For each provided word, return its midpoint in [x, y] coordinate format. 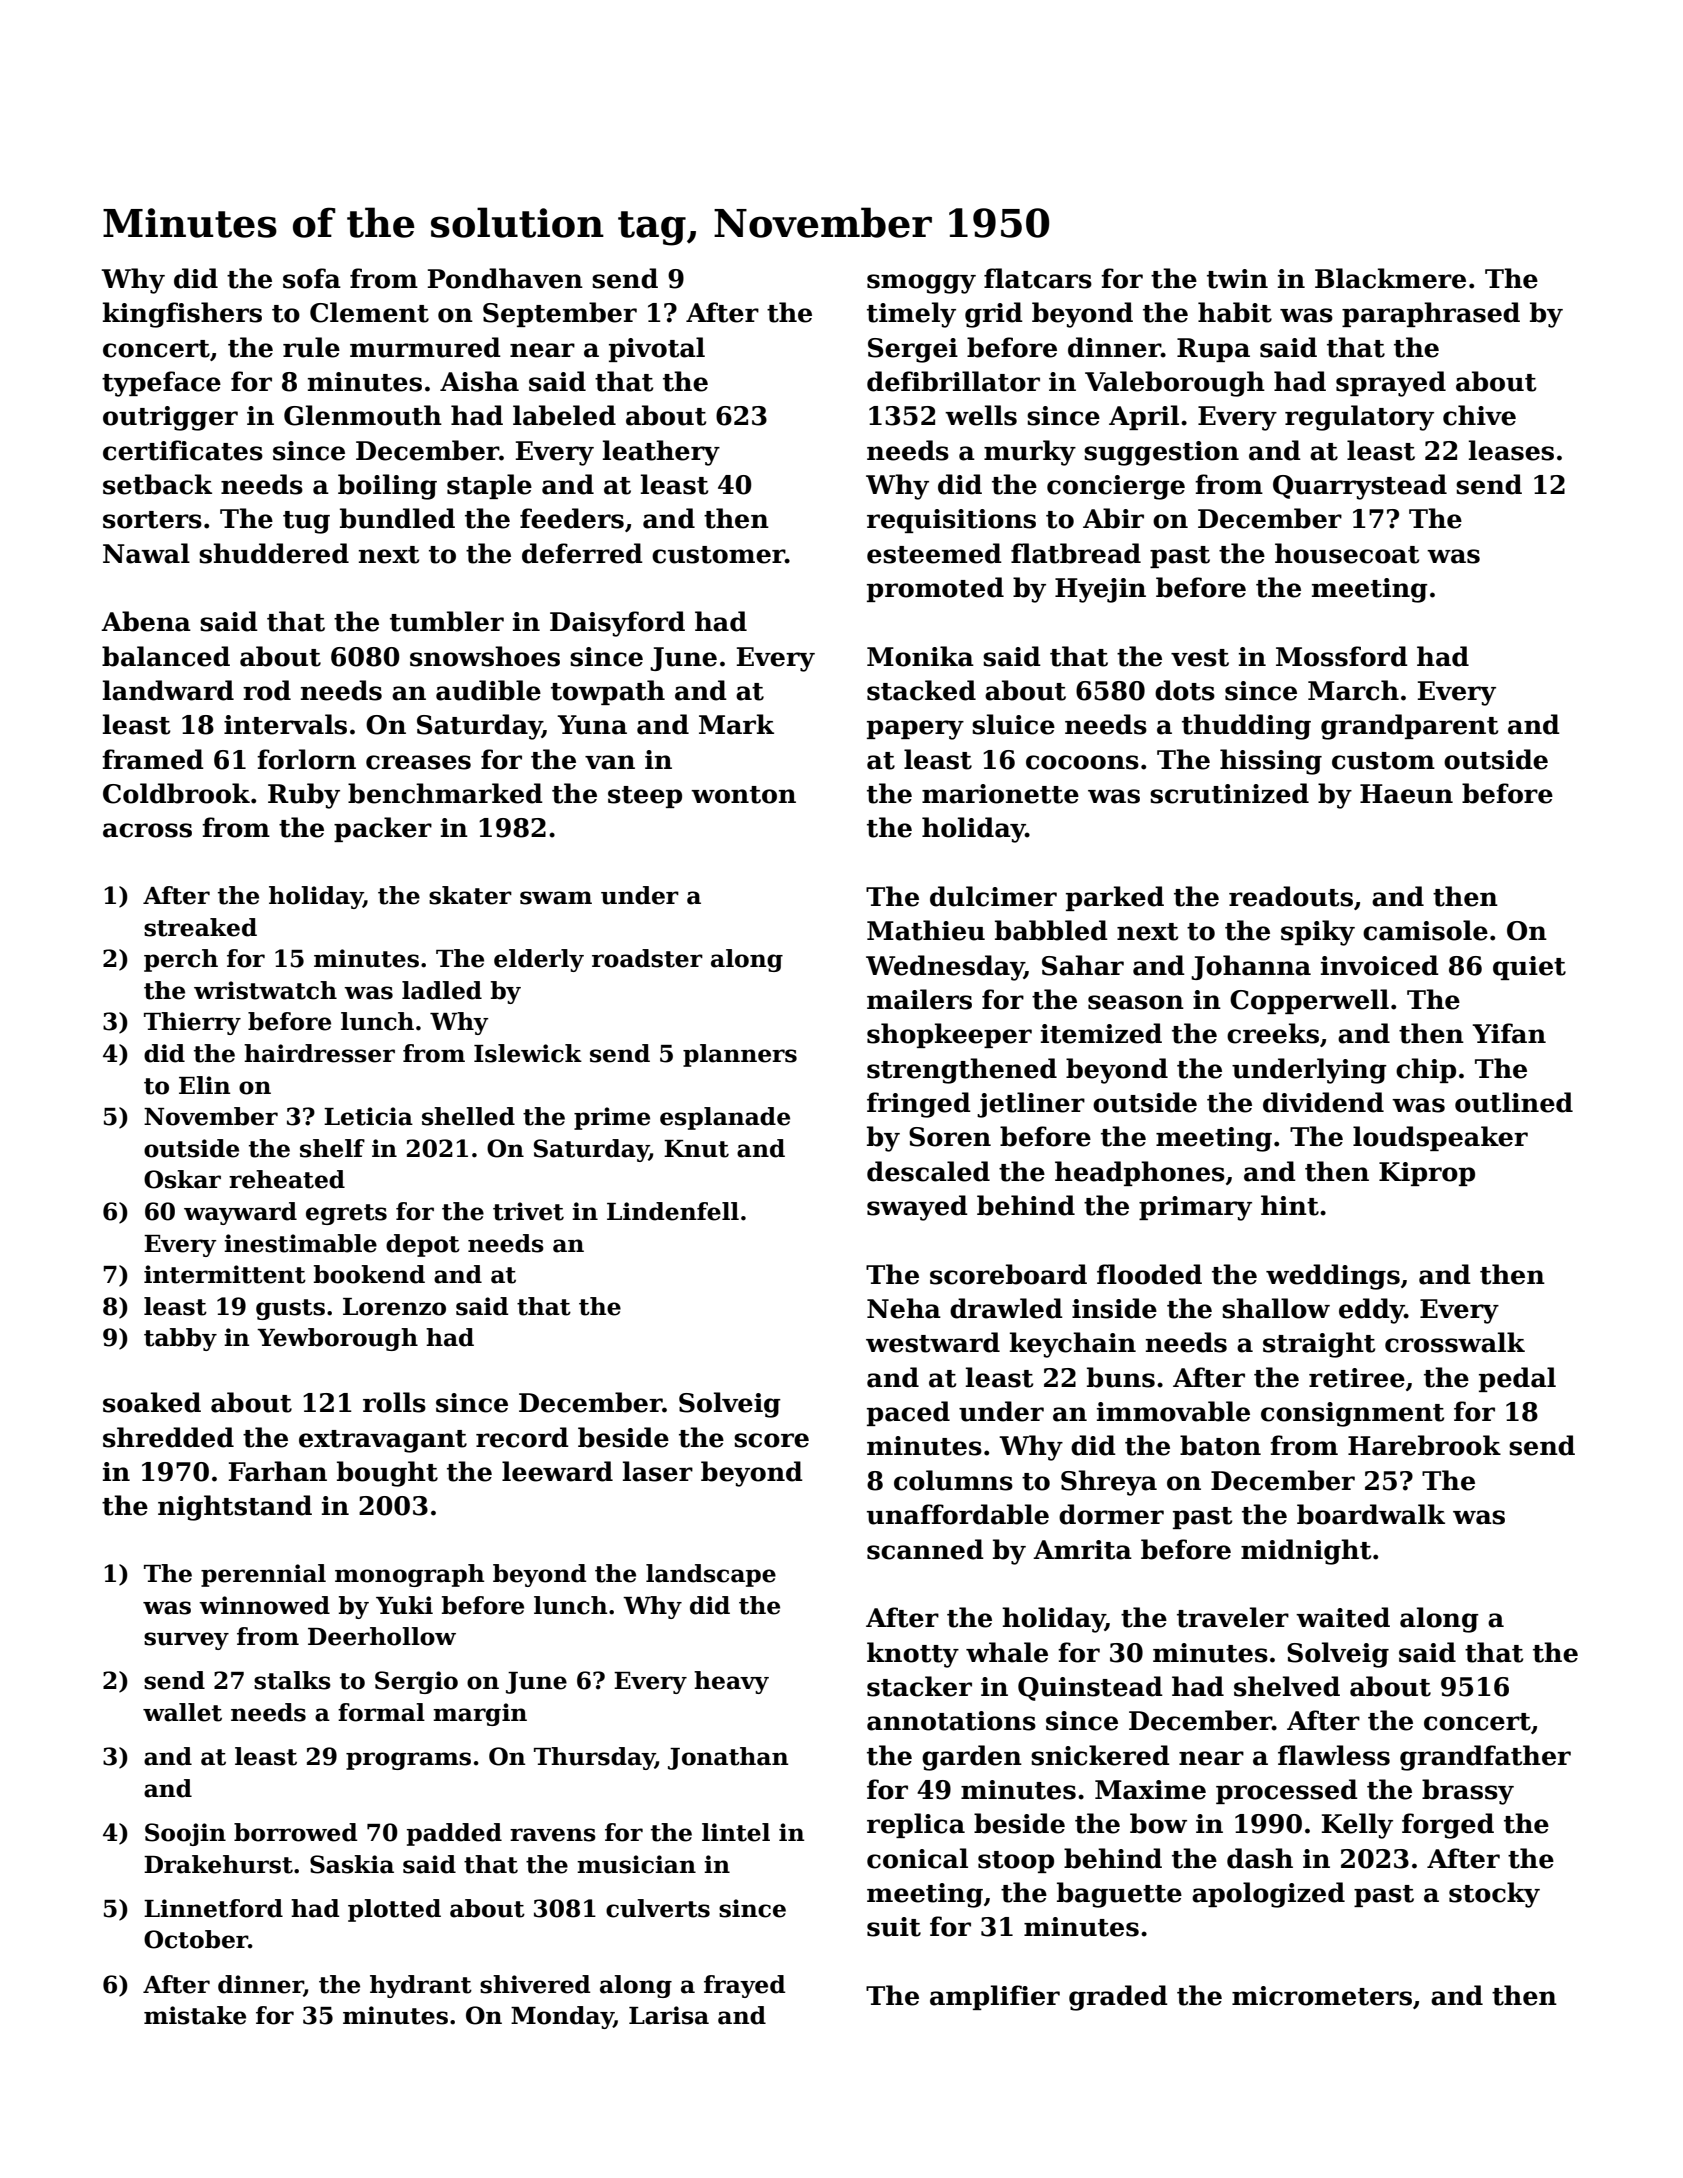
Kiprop [1427, 1174]
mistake [195, 2015]
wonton [743, 795]
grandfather [1485, 1758]
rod [267, 690]
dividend [1323, 1102]
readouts [1291, 896]
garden [972, 1758]
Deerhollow [382, 1636]
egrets [346, 1214]
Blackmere [1390, 278]
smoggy [921, 284]
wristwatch [265, 990]
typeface [161, 384]
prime [612, 1118]
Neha [904, 1308]
